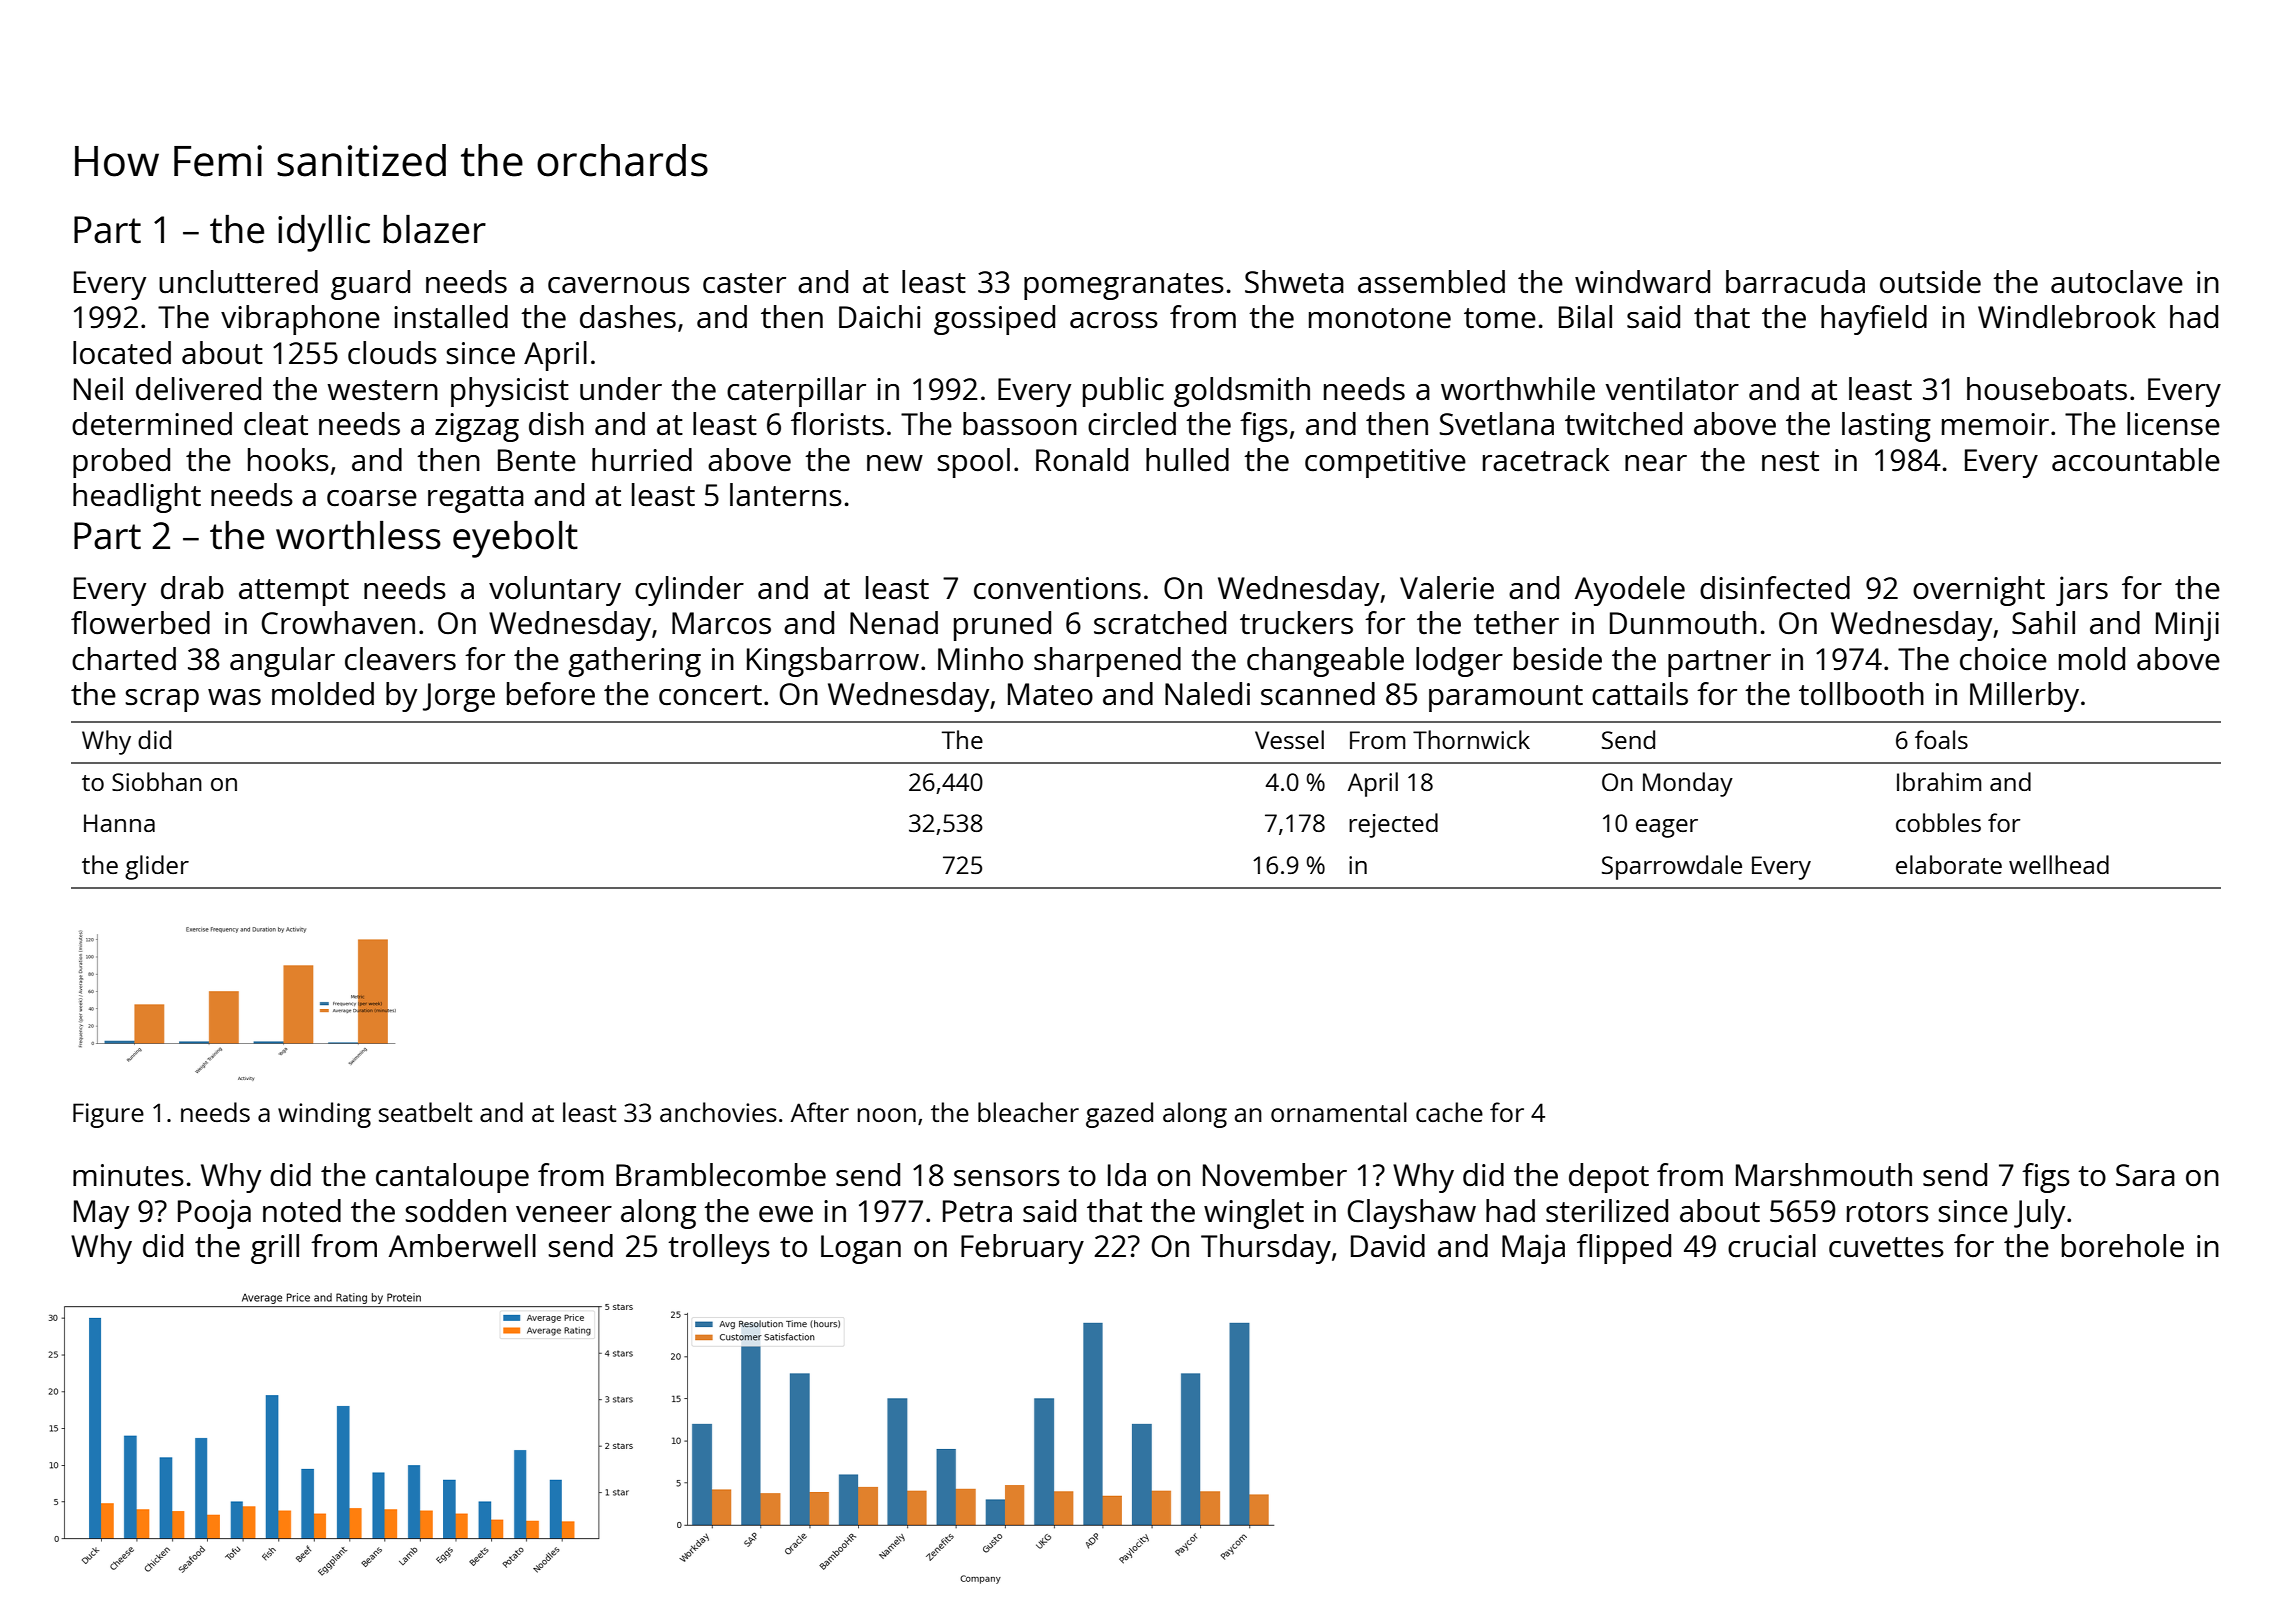 This document has height=1620, width=2292. What do you see at coordinates (1393, 825) in the document?
I see `rejected` at bounding box center [1393, 825].
